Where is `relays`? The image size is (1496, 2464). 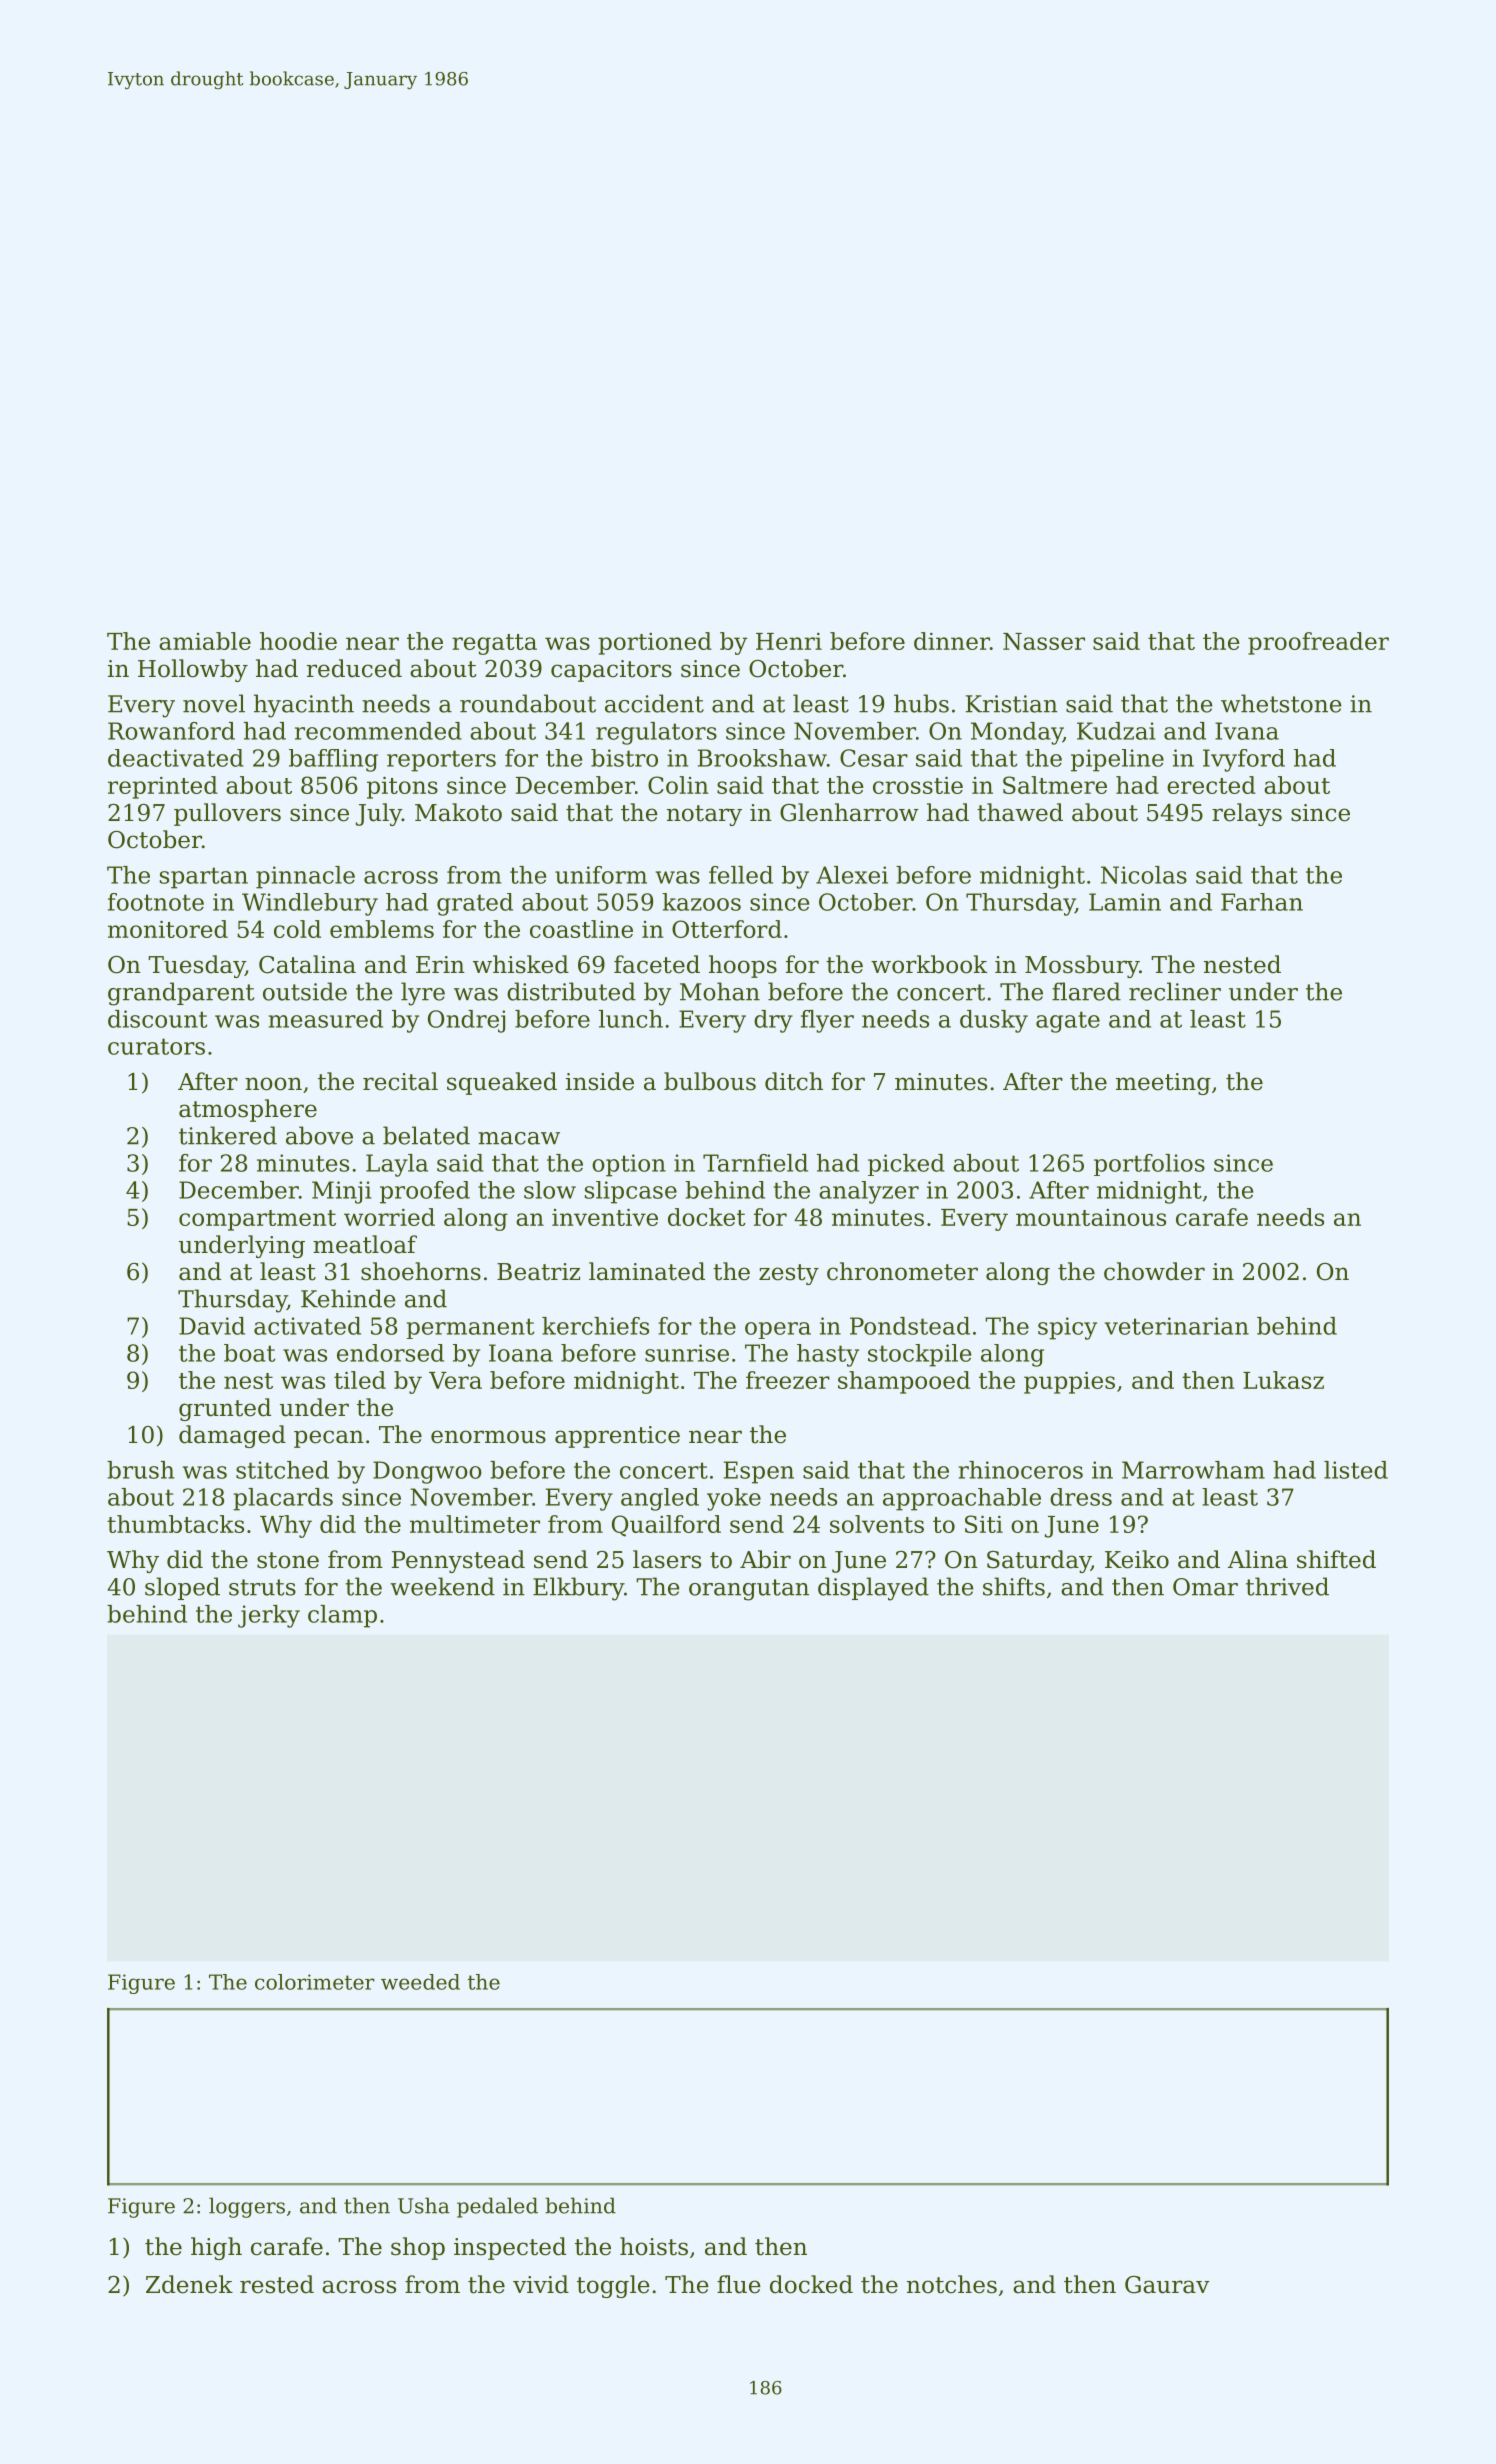
relays is located at coordinates (1247, 814).
